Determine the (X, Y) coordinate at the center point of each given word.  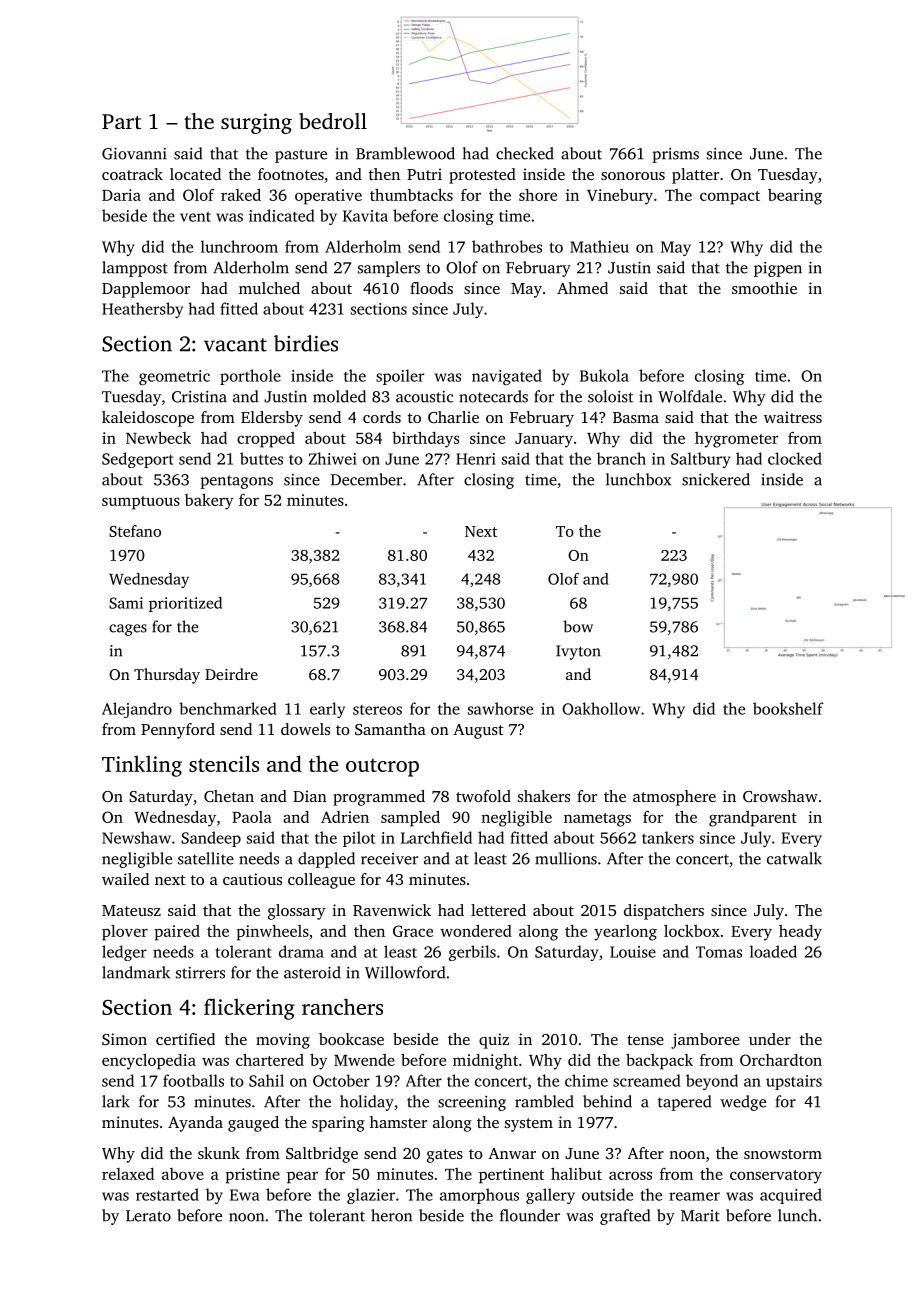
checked (525, 153)
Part (121, 121)
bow (578, 626)
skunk (219, 1153)
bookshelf (788, 708)
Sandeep (211, 839)
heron (391, 1215)
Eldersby (272, 419)
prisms (675, 155)
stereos (377, 710)
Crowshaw (780, 796)
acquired (791, 1196)
